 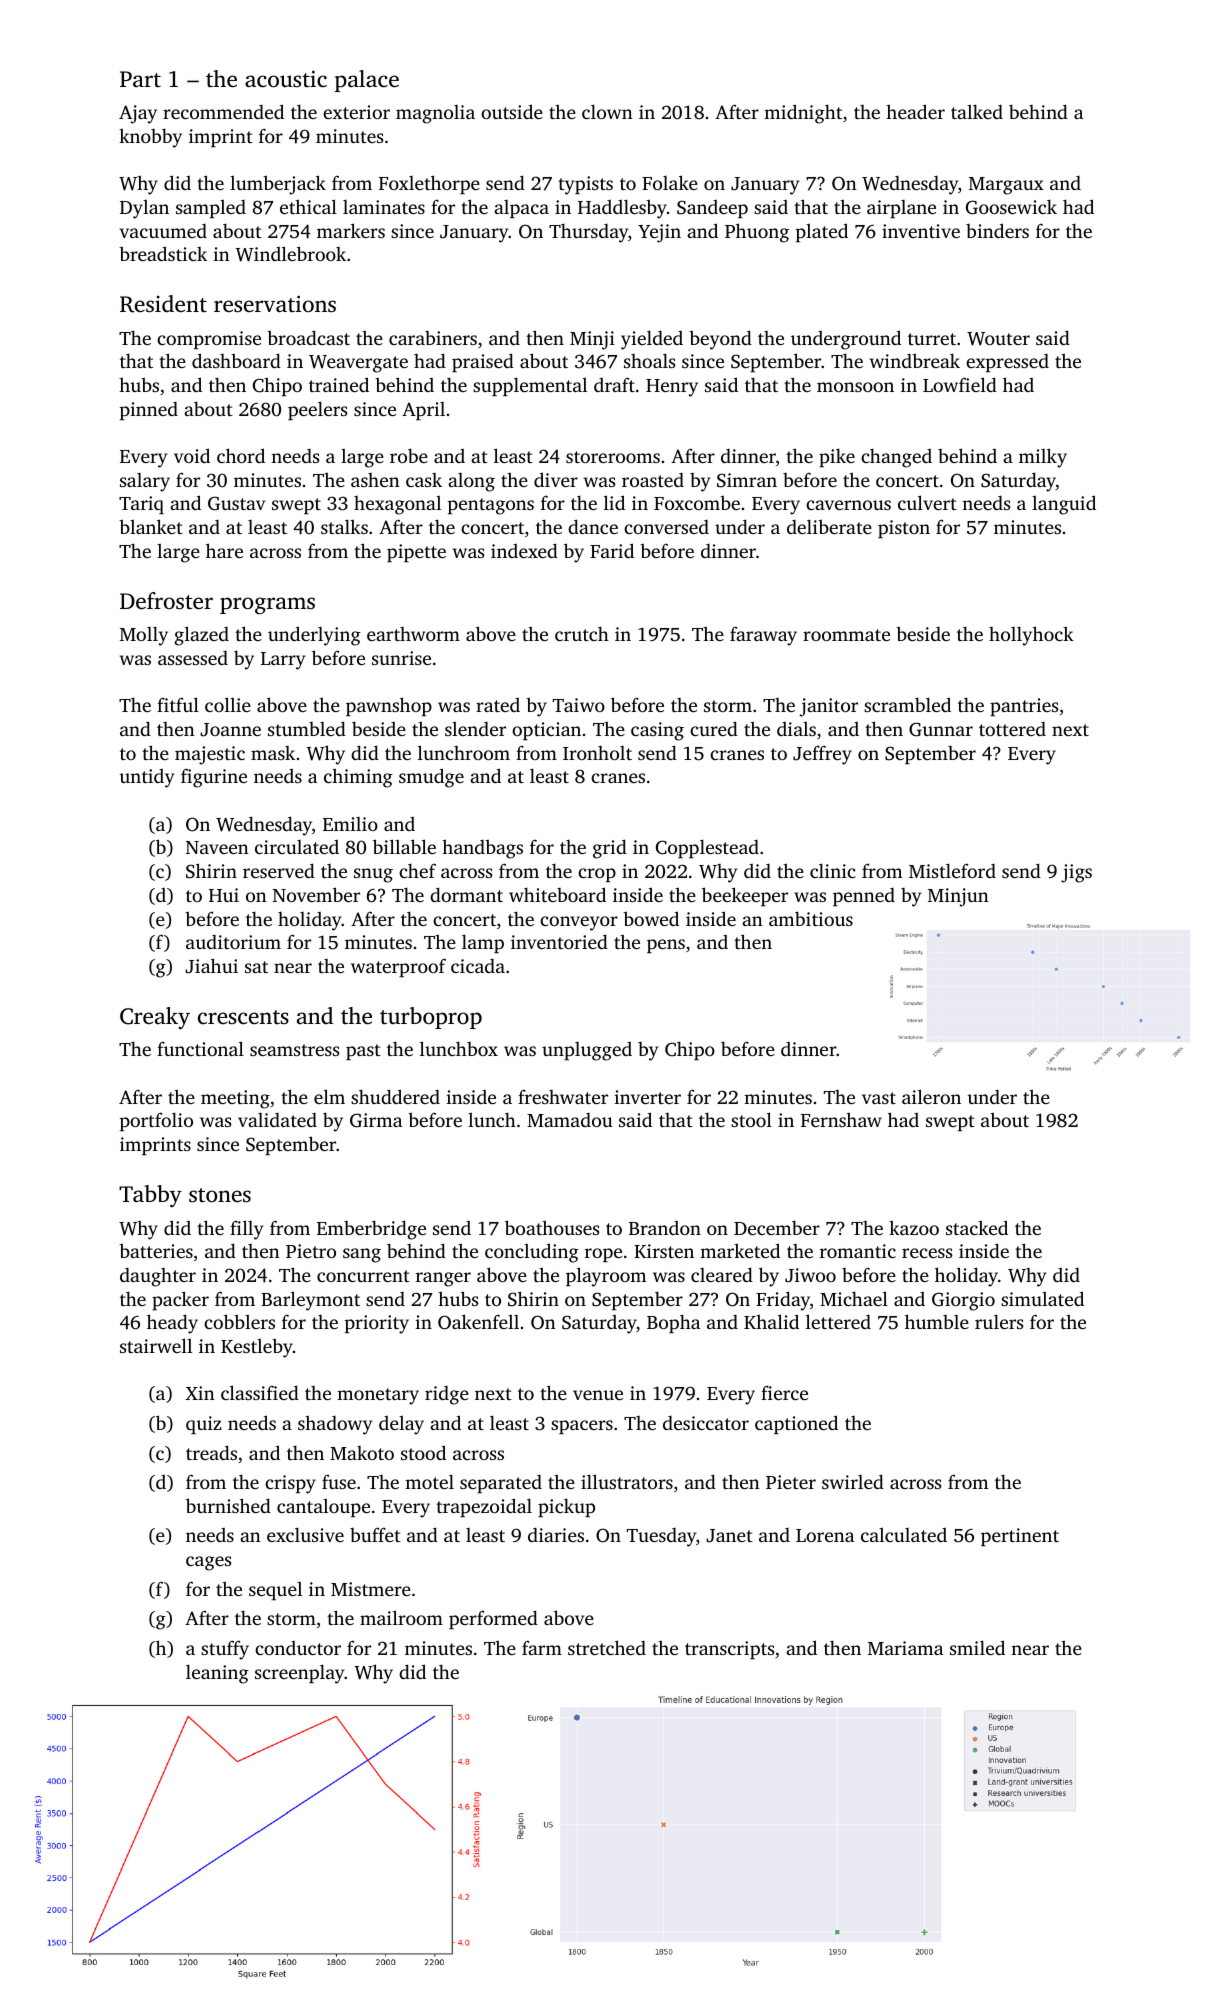 I want to click on stalks, so click(x=344, y=526).
